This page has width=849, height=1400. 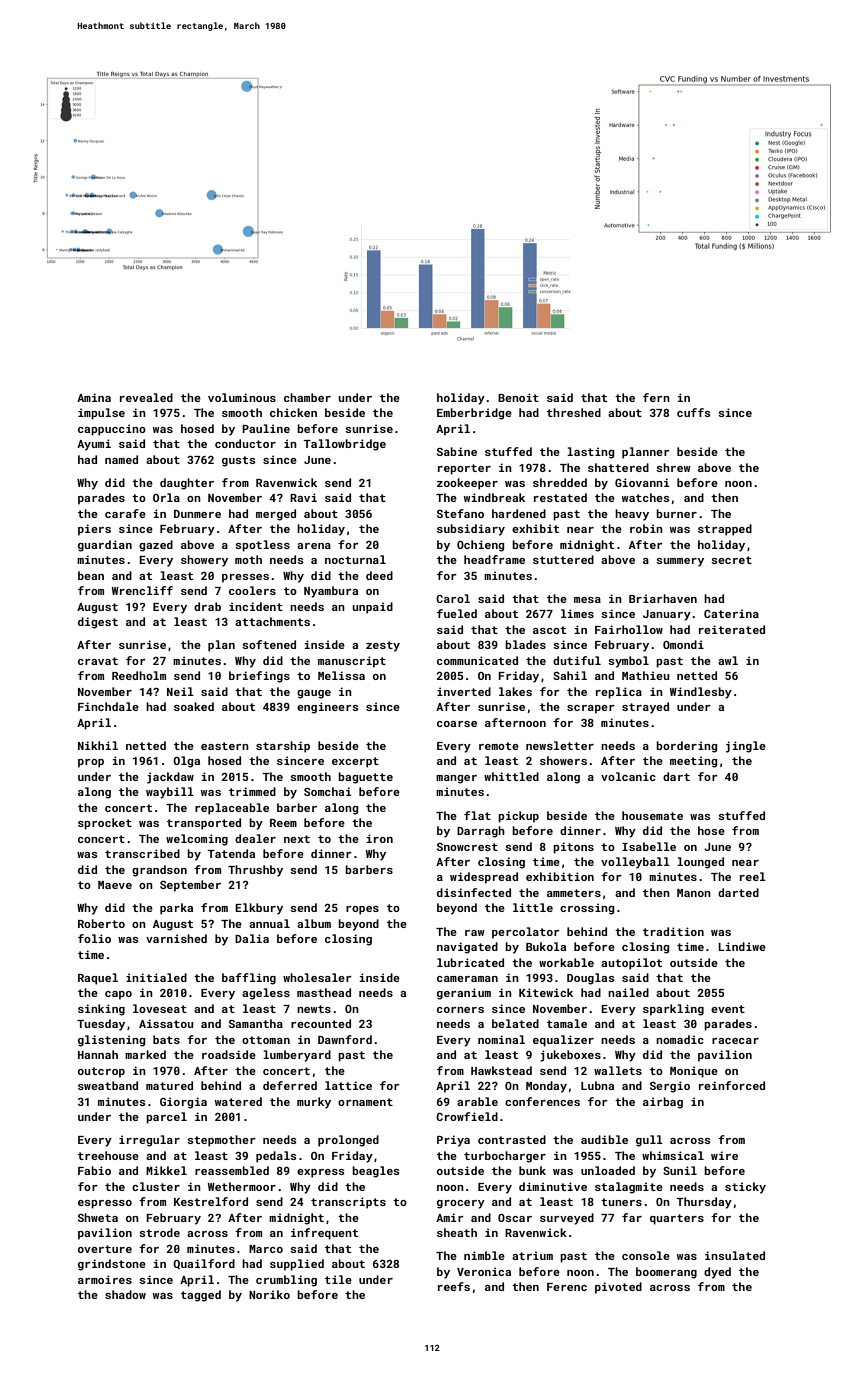 I want to click on Samantha, so click(x=256, y=1023).
